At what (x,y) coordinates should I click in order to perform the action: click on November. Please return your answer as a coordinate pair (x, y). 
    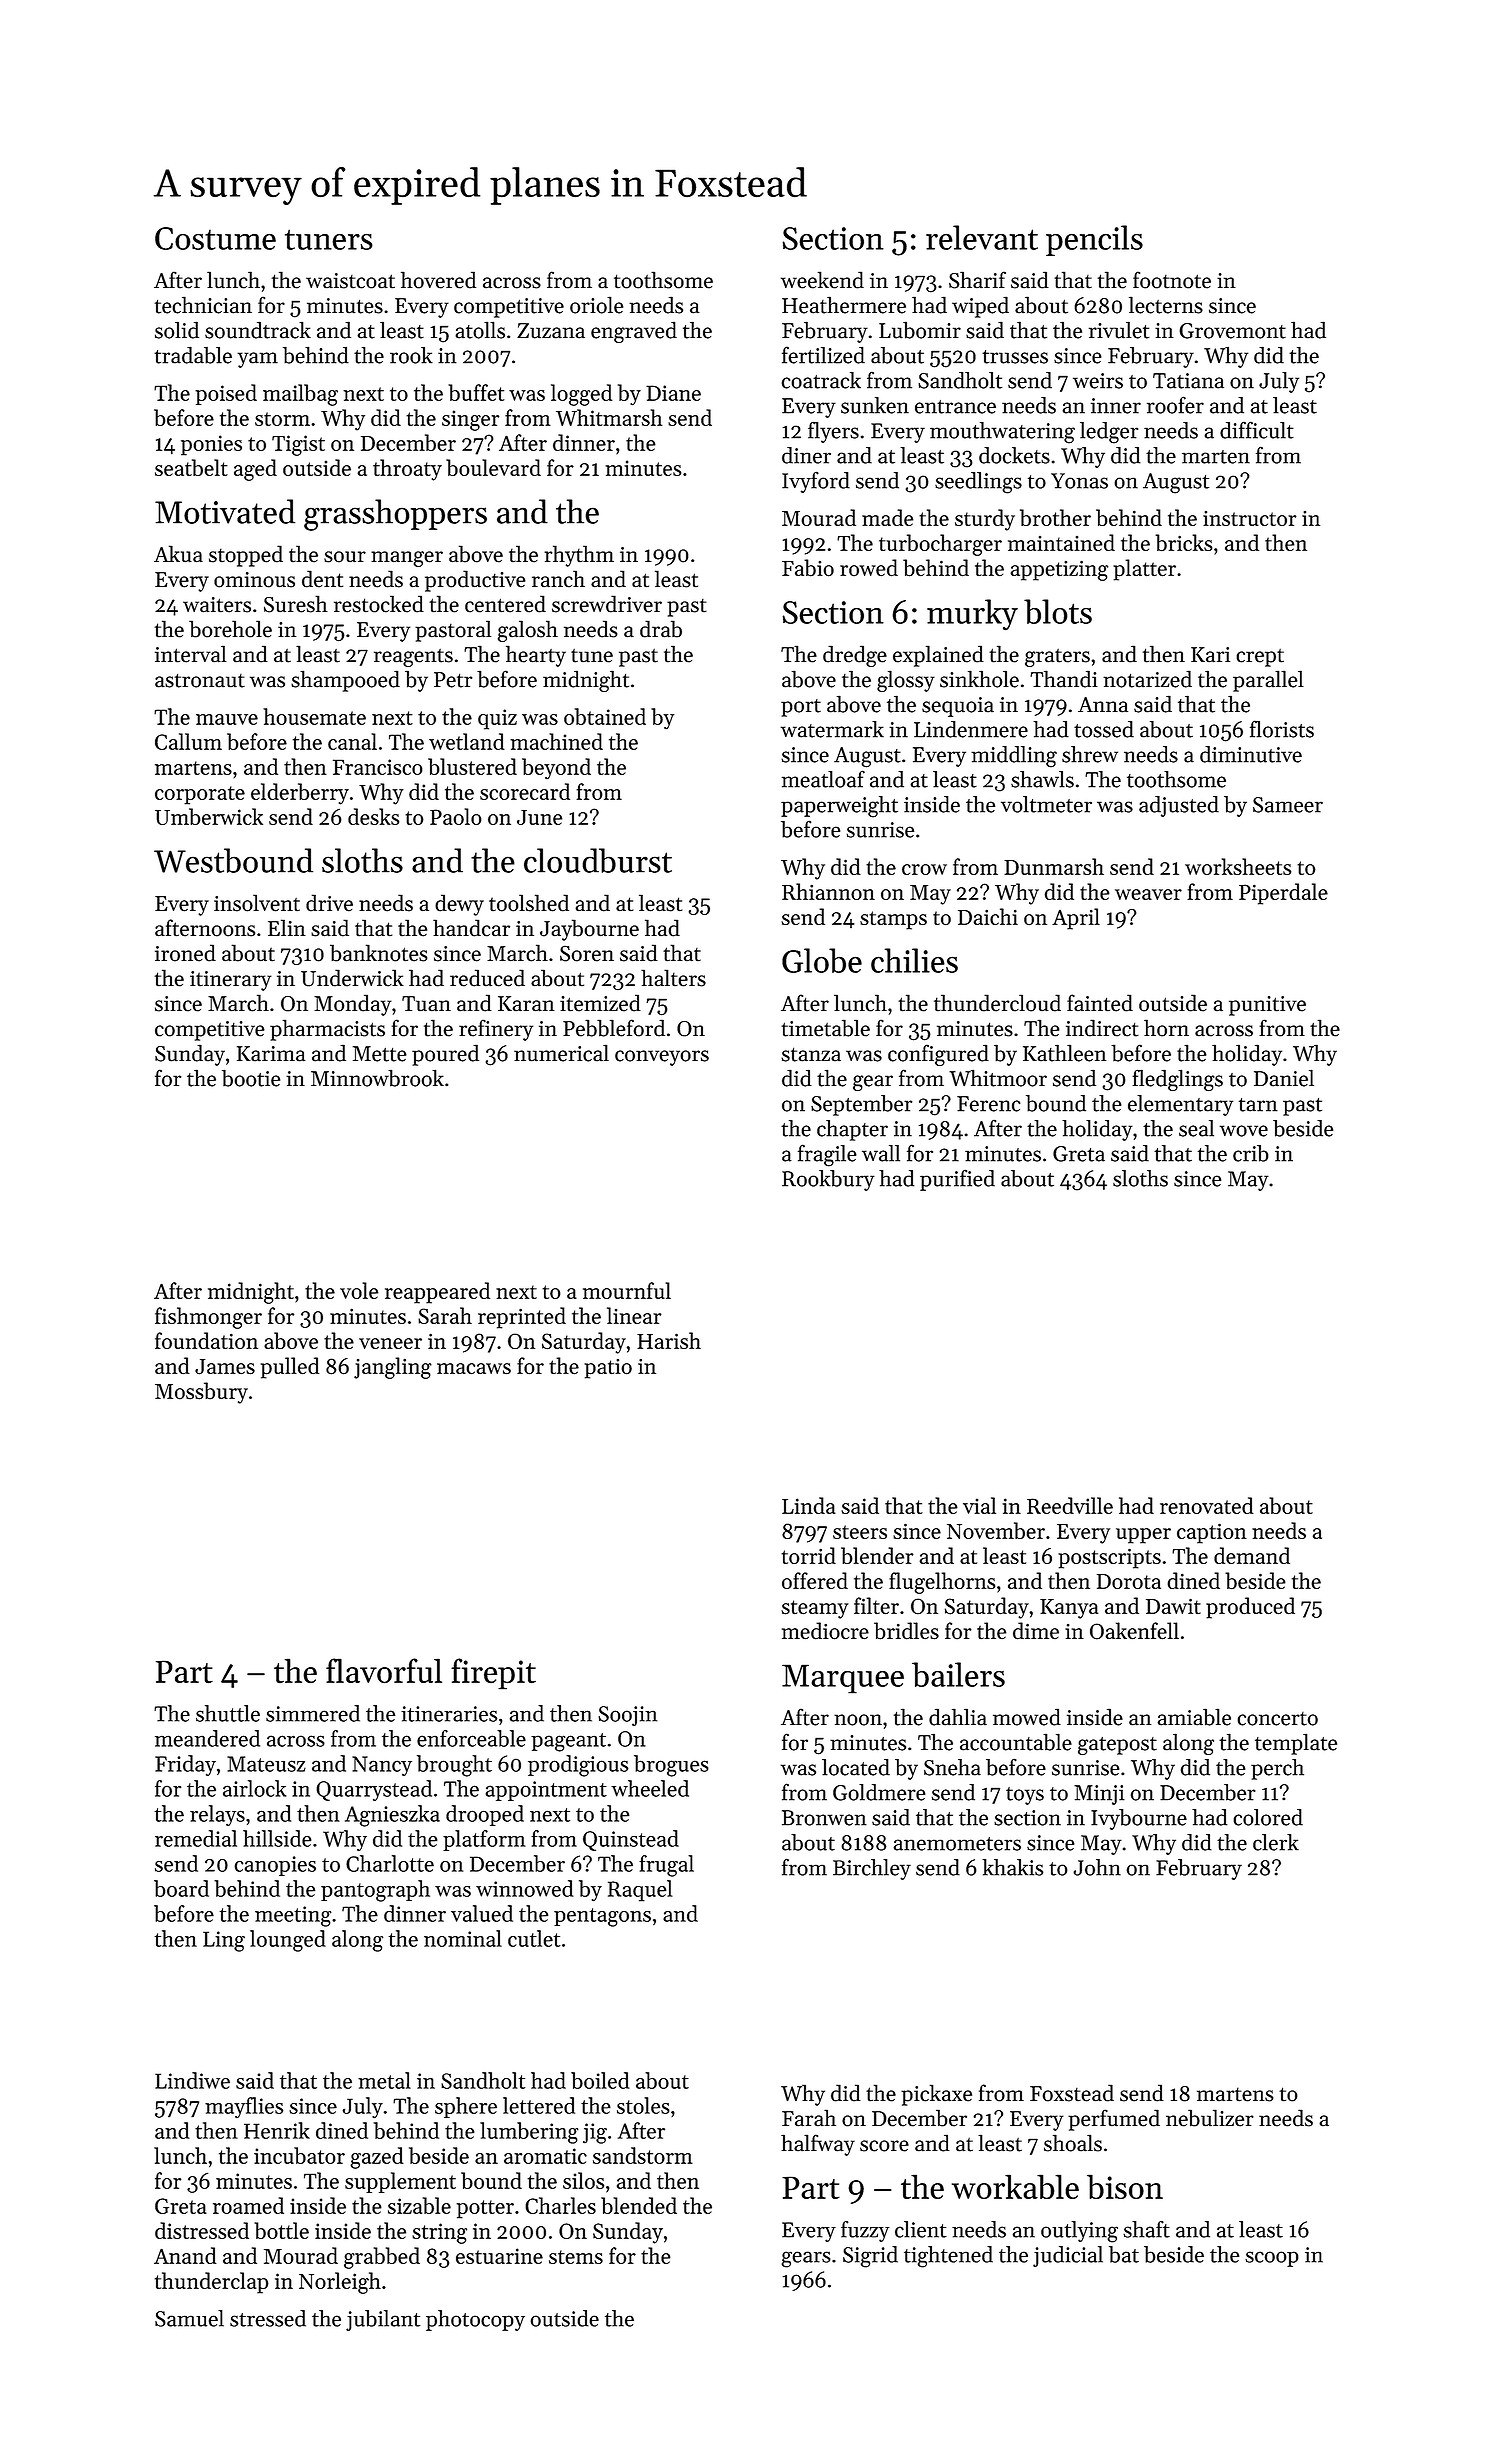
    Looking at the image, I should click on (996, 1530).
